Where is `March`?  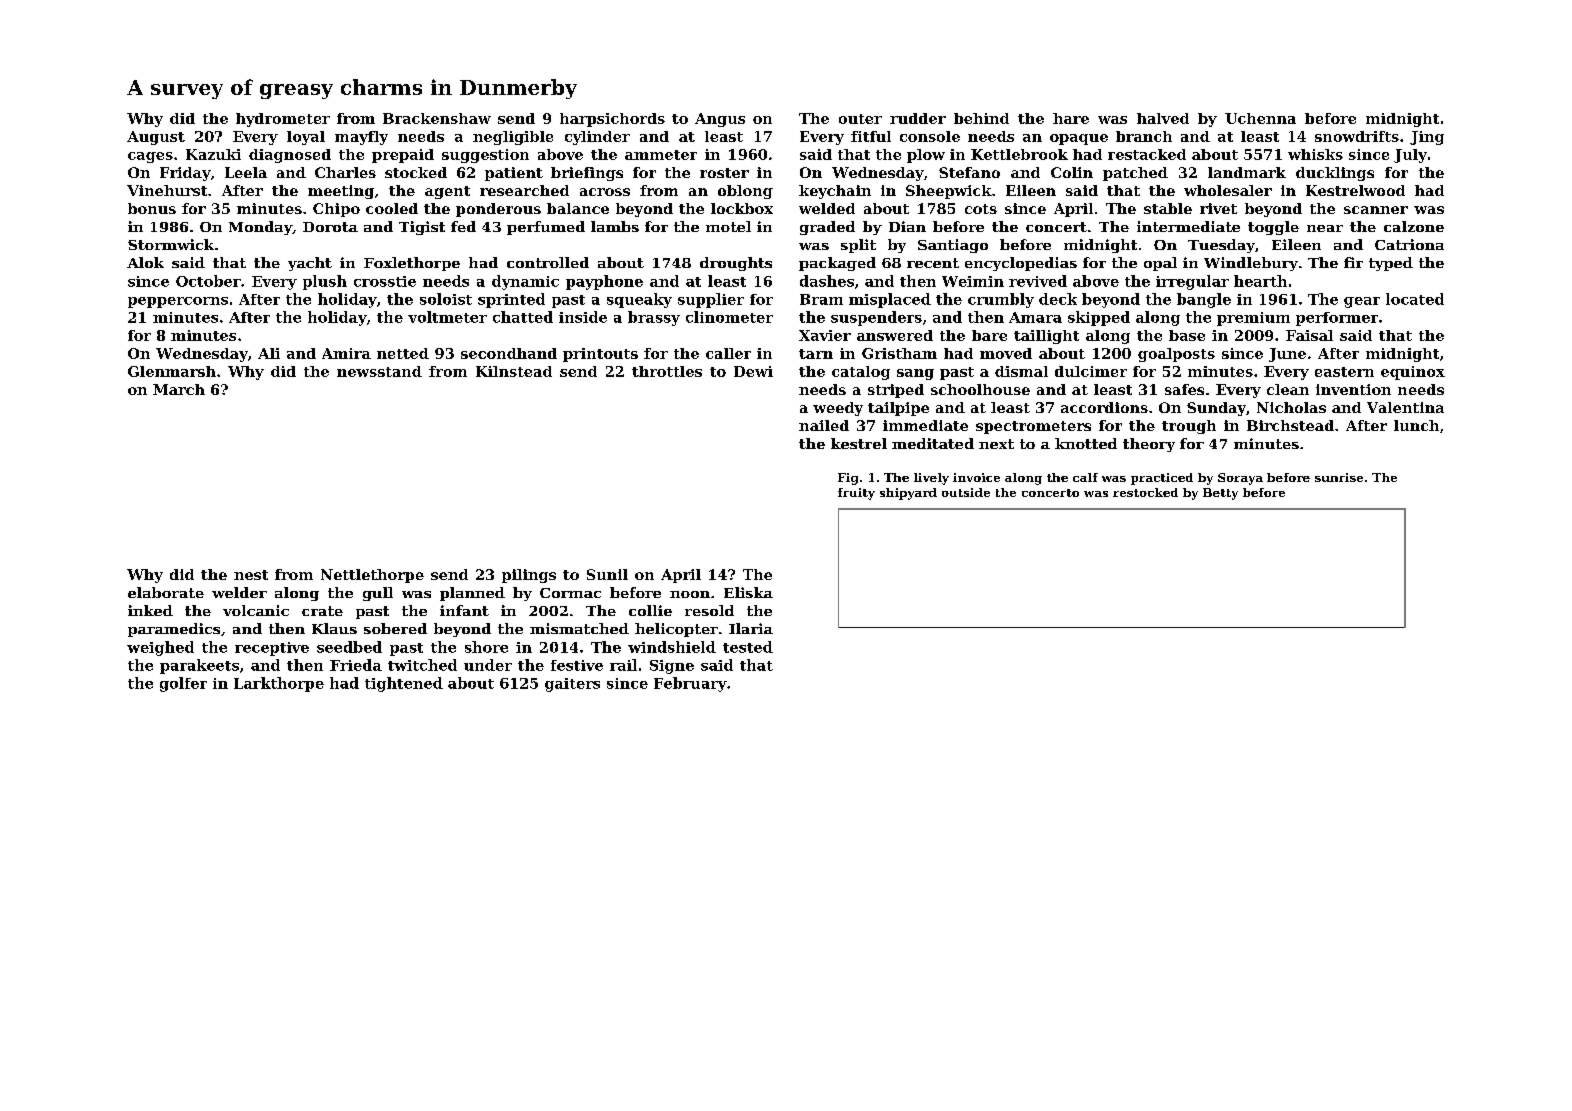
March is located at coordinates (179, 389).
